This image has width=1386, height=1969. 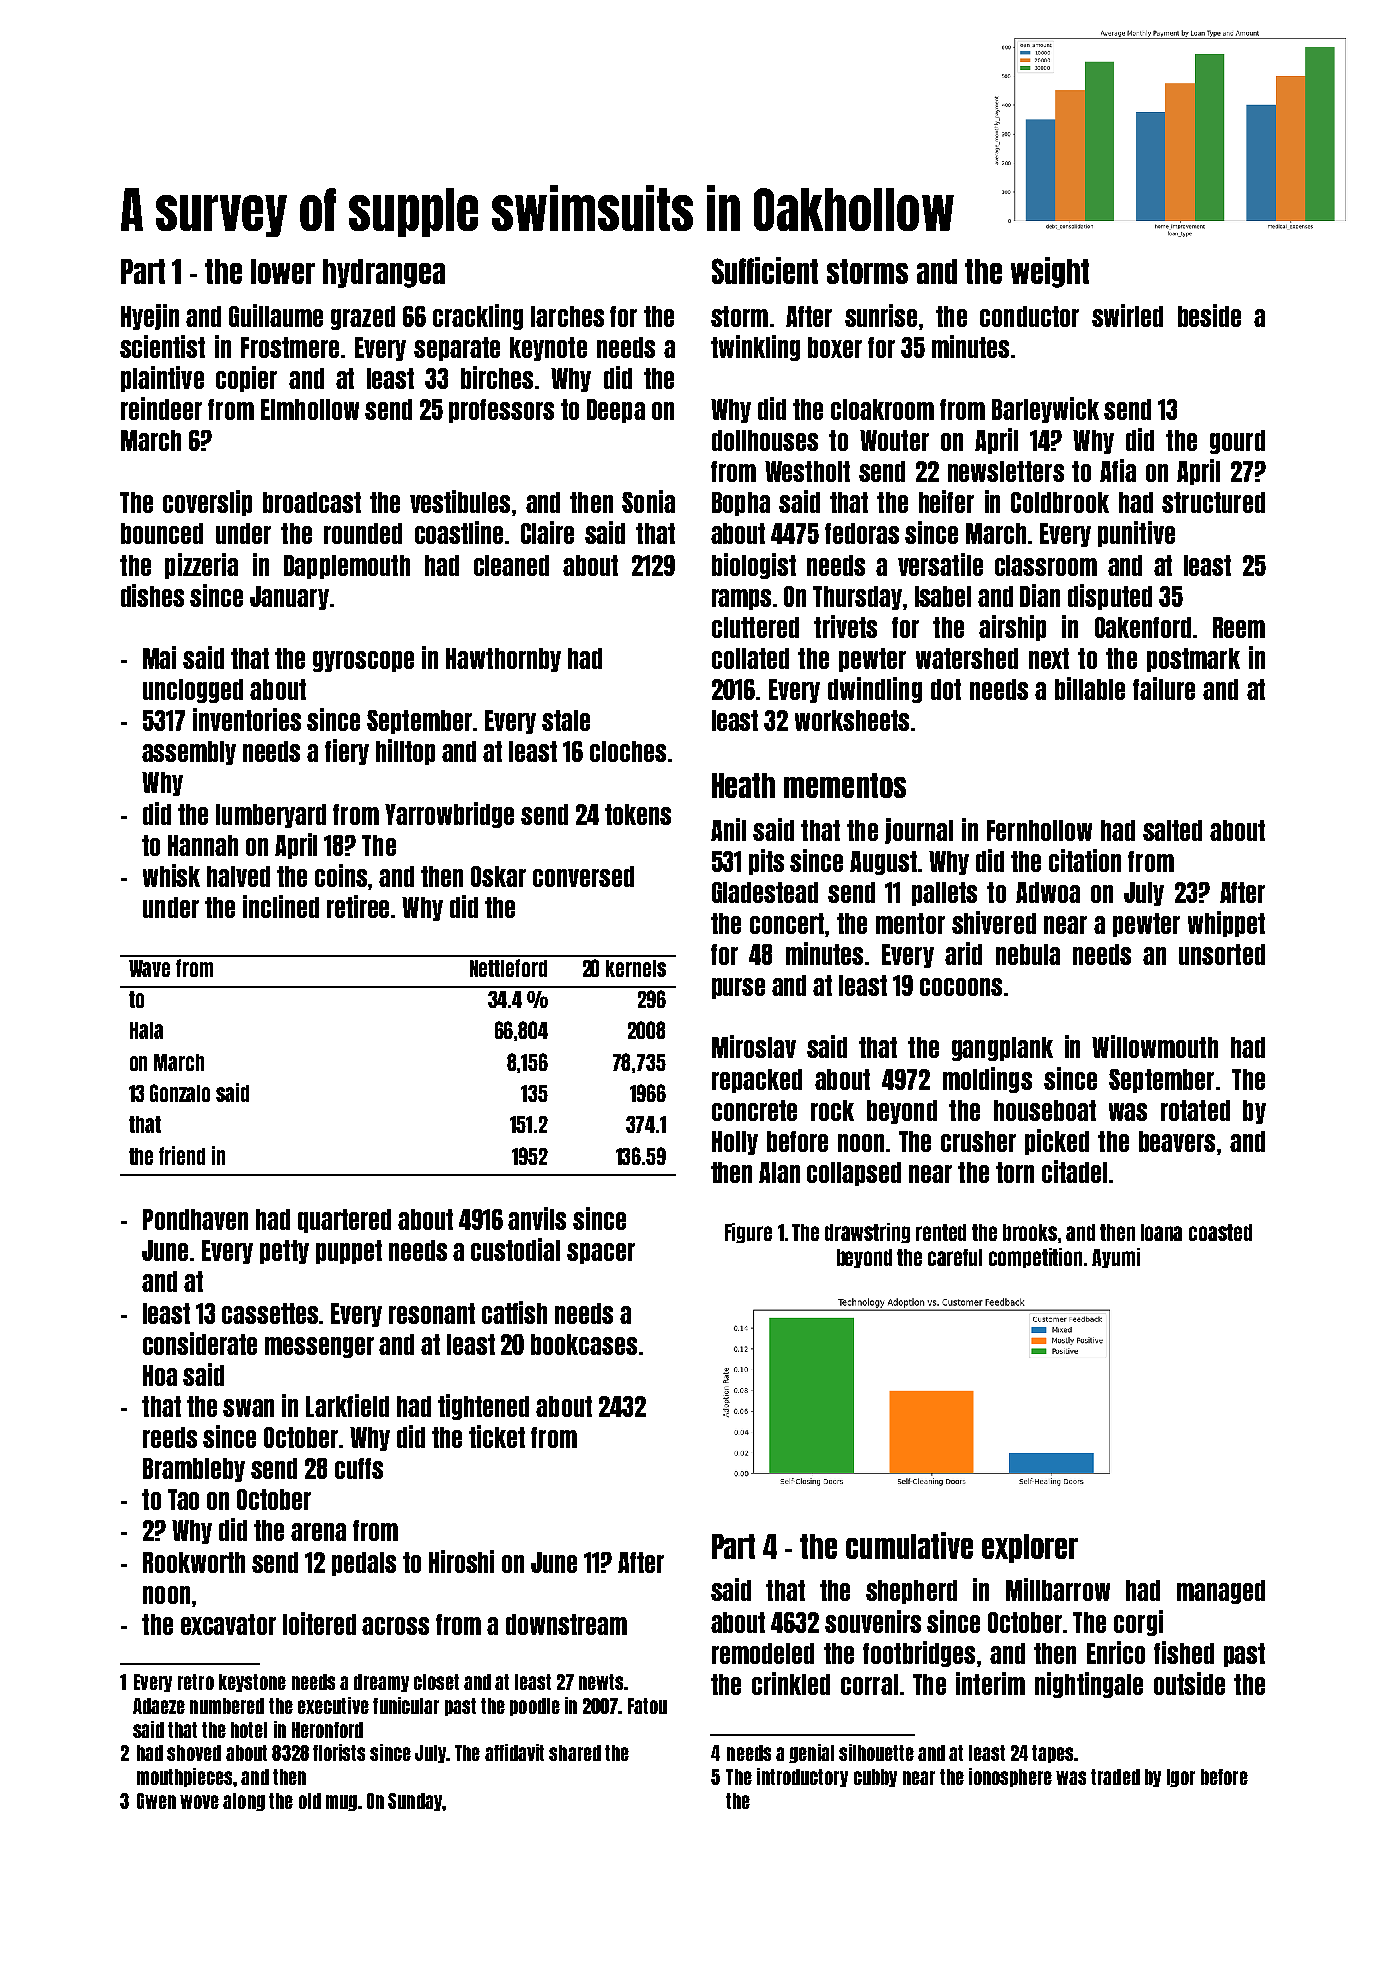 What do you see at coordinates (180, 1093) in the image?
I see `Gonzalo` at bounding box center [180, 1093].
